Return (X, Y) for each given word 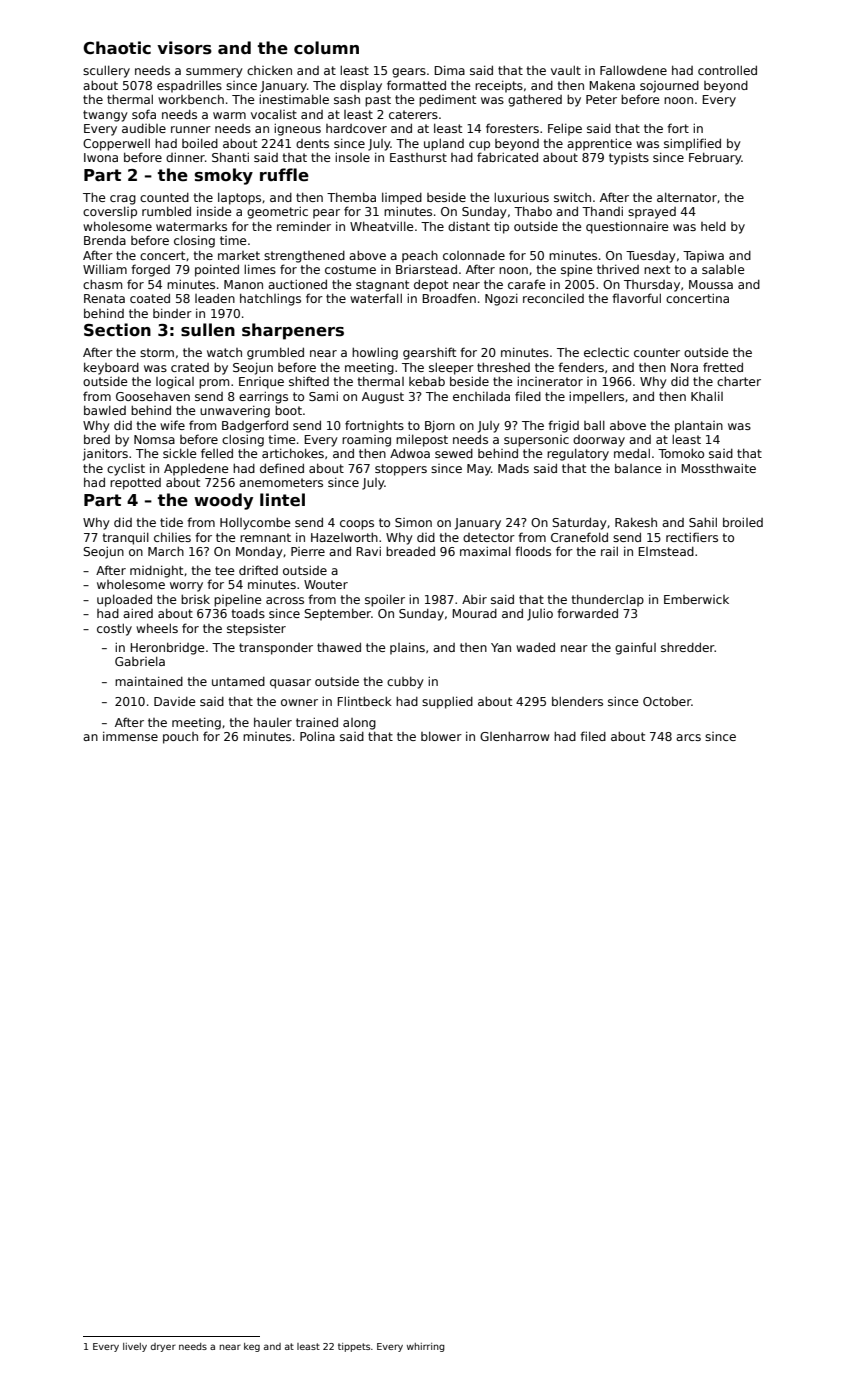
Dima (450, 70)
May (479, 470)
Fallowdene (633, 70)
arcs (688, 737)
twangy (105, 116)
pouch (180, 738)
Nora (684, 367)
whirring (426, 1347)
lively (135, 1347)
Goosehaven (153, 396)
